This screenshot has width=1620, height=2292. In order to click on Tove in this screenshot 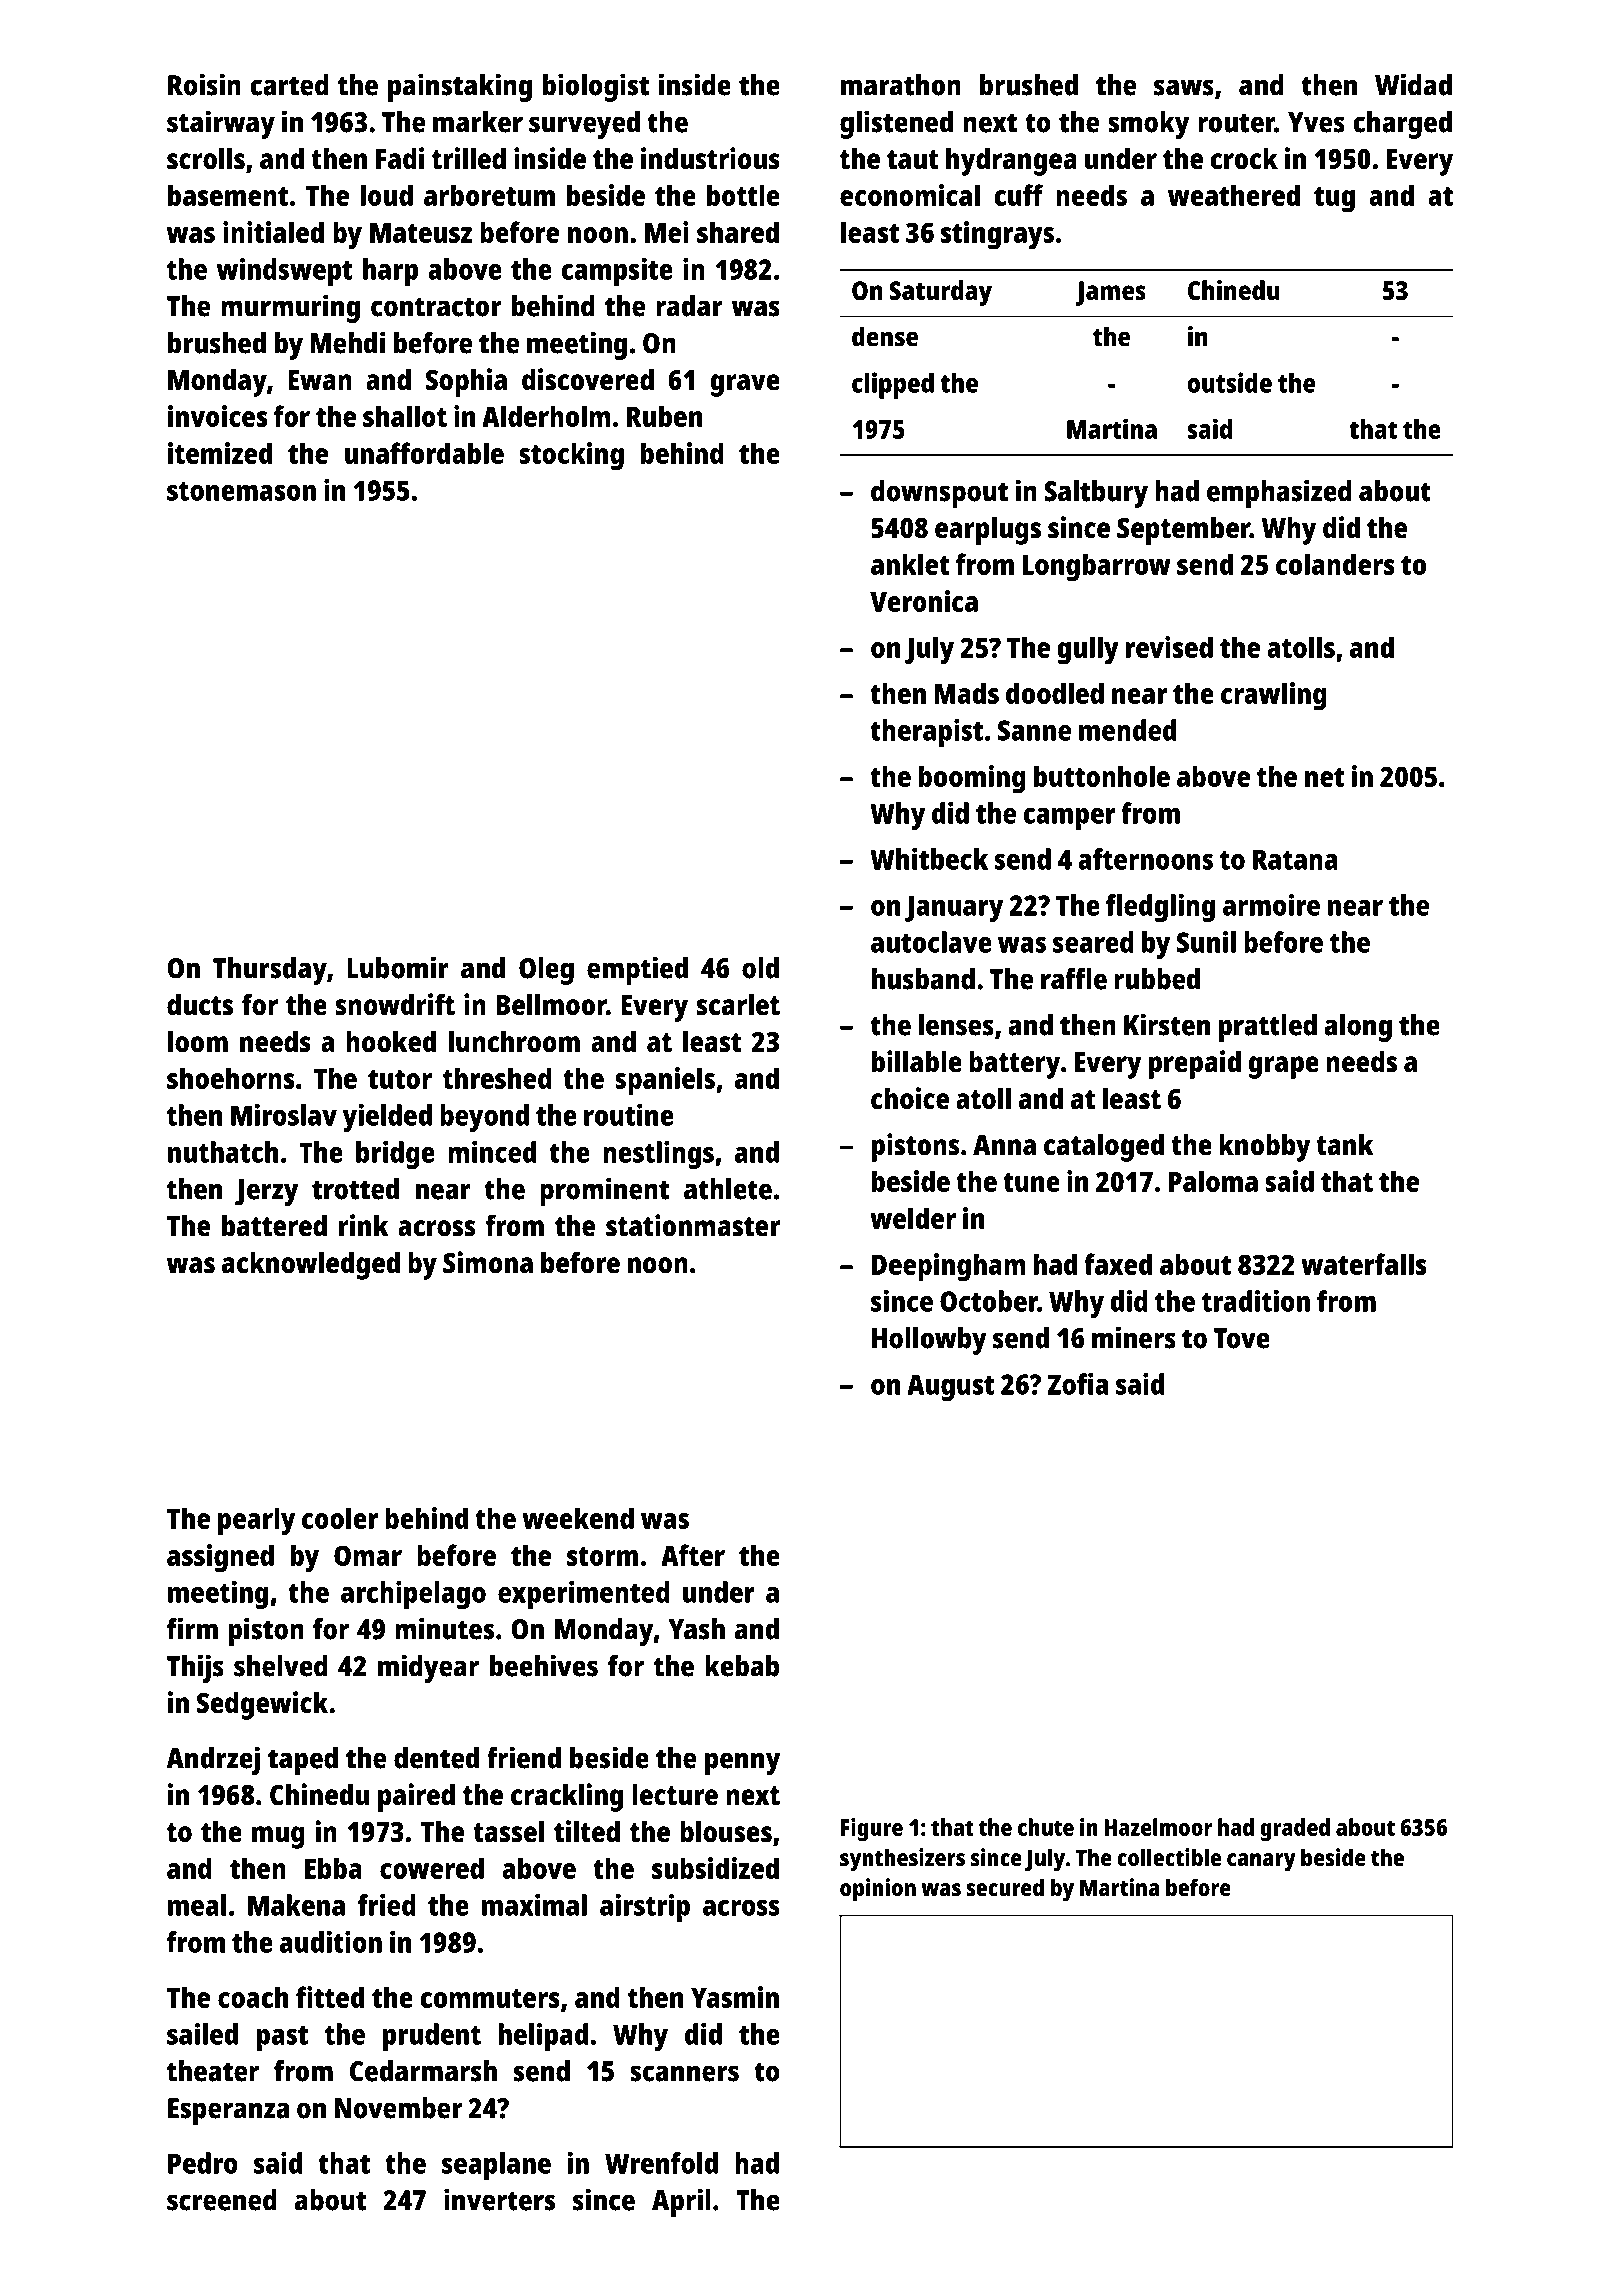, I will do `click(1242, 1338)`.
